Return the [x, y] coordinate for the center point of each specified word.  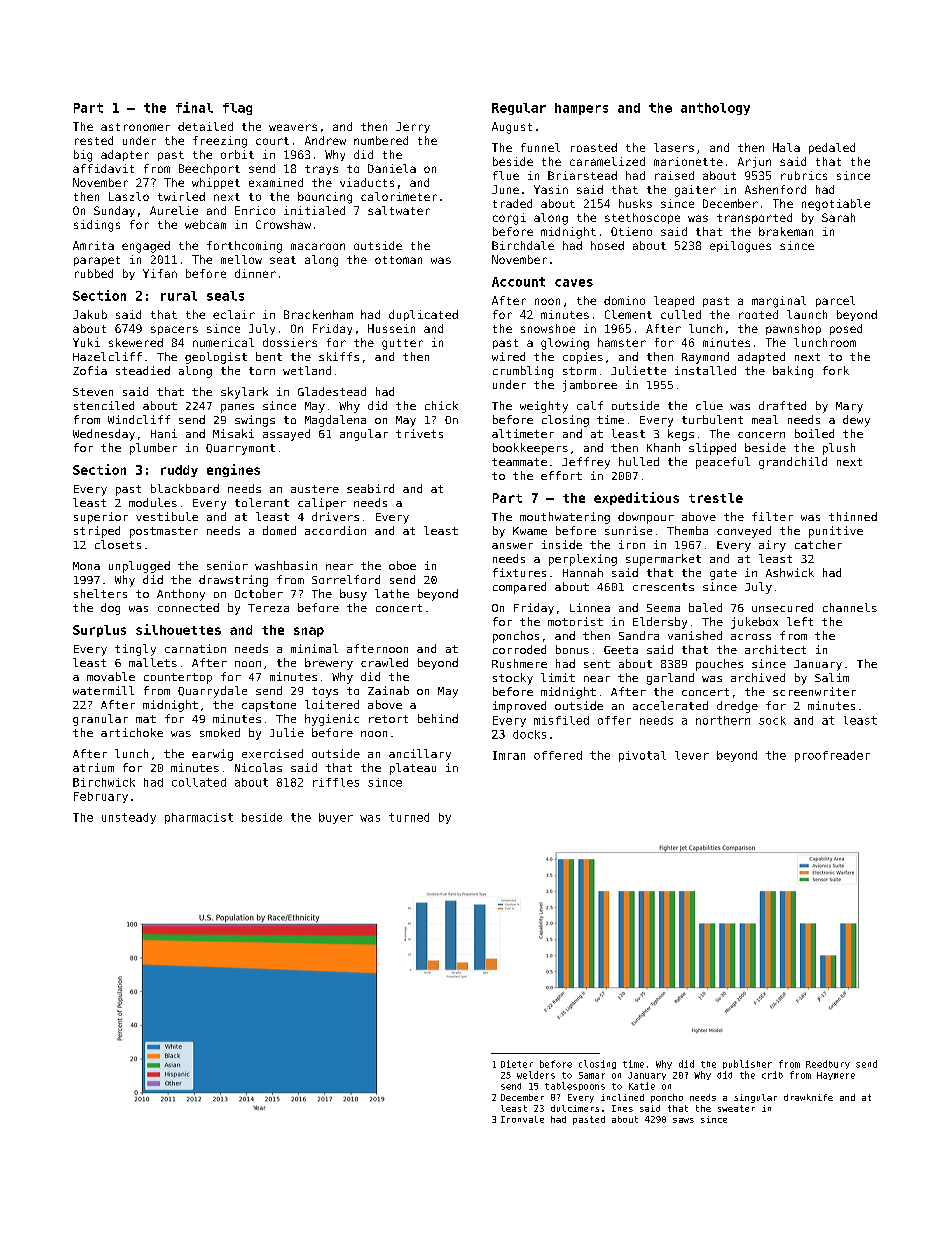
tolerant [262, 502]
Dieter [517, 1064]
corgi [509, 219]
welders [536, 1075]
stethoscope [642, 218]
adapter [125, 155]
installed [705, 370]
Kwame [530, 531]
